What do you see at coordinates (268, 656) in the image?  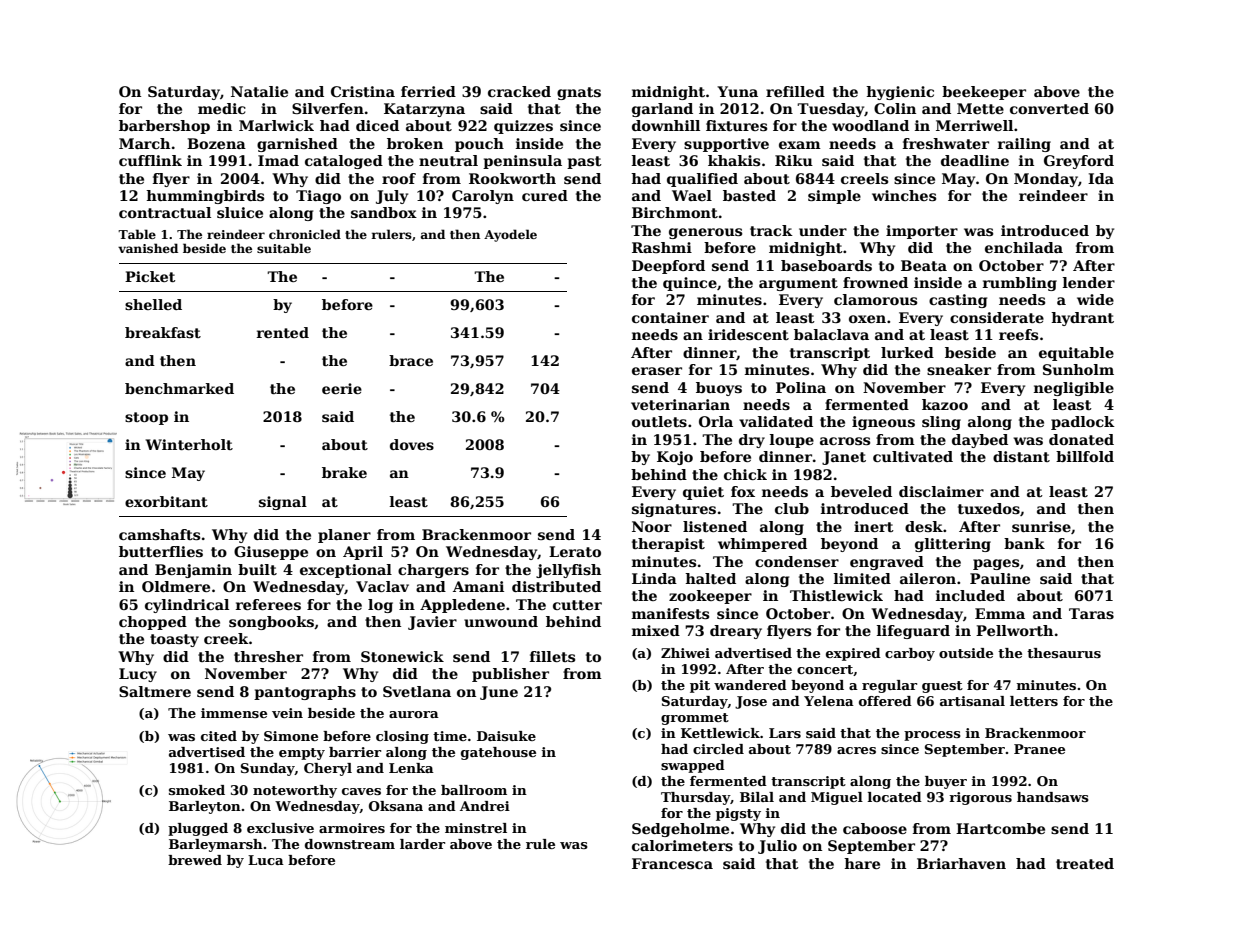 I see `thresher` at bounding box center [268, 656].
